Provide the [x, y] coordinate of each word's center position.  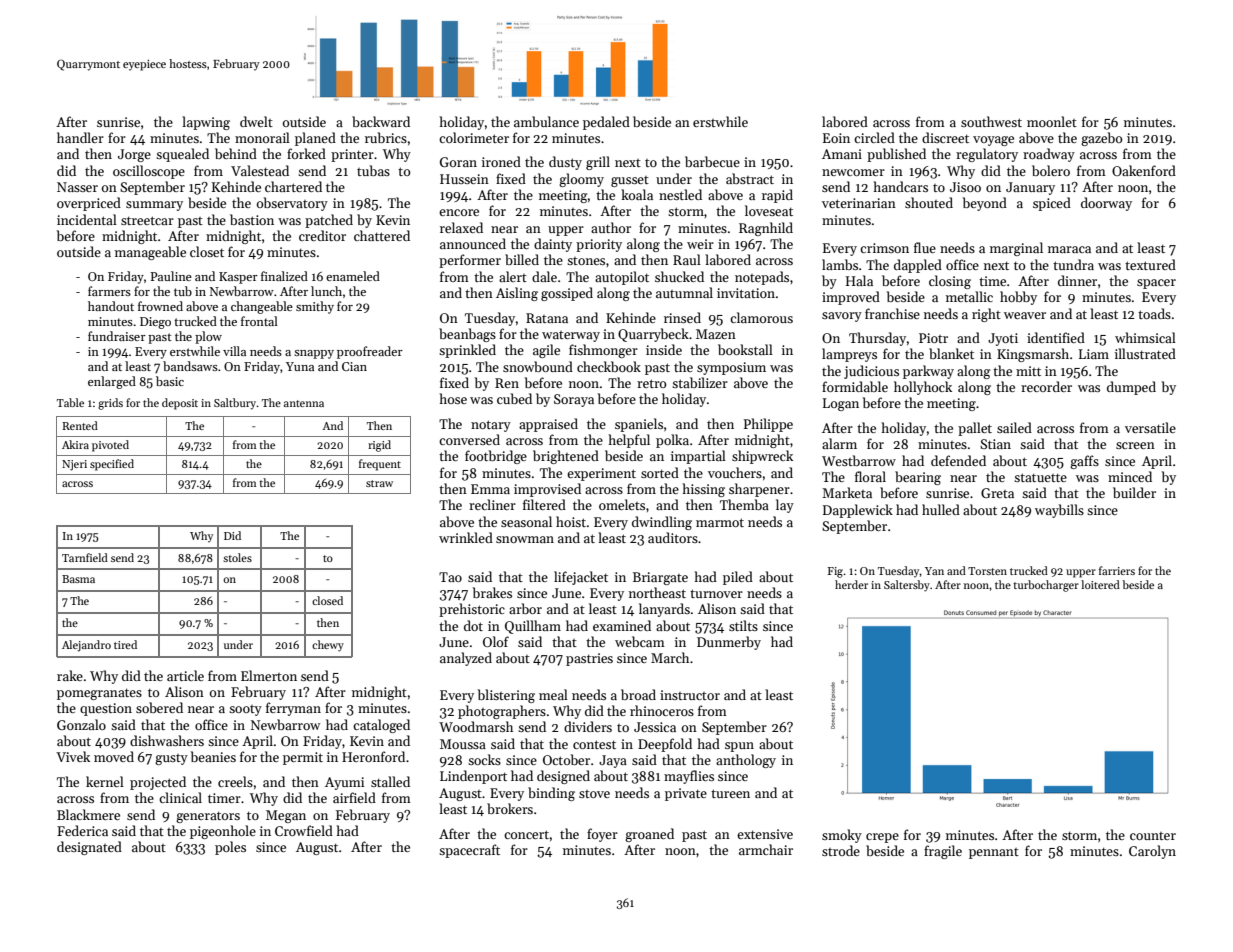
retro [651, 383]
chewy [328, 646]
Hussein [464, 179]
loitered [1100, 584]
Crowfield [304, 830]
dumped [1131, 388]
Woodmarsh [476, 726]
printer [352, 155]
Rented [80, 425]
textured [1150, 264]
